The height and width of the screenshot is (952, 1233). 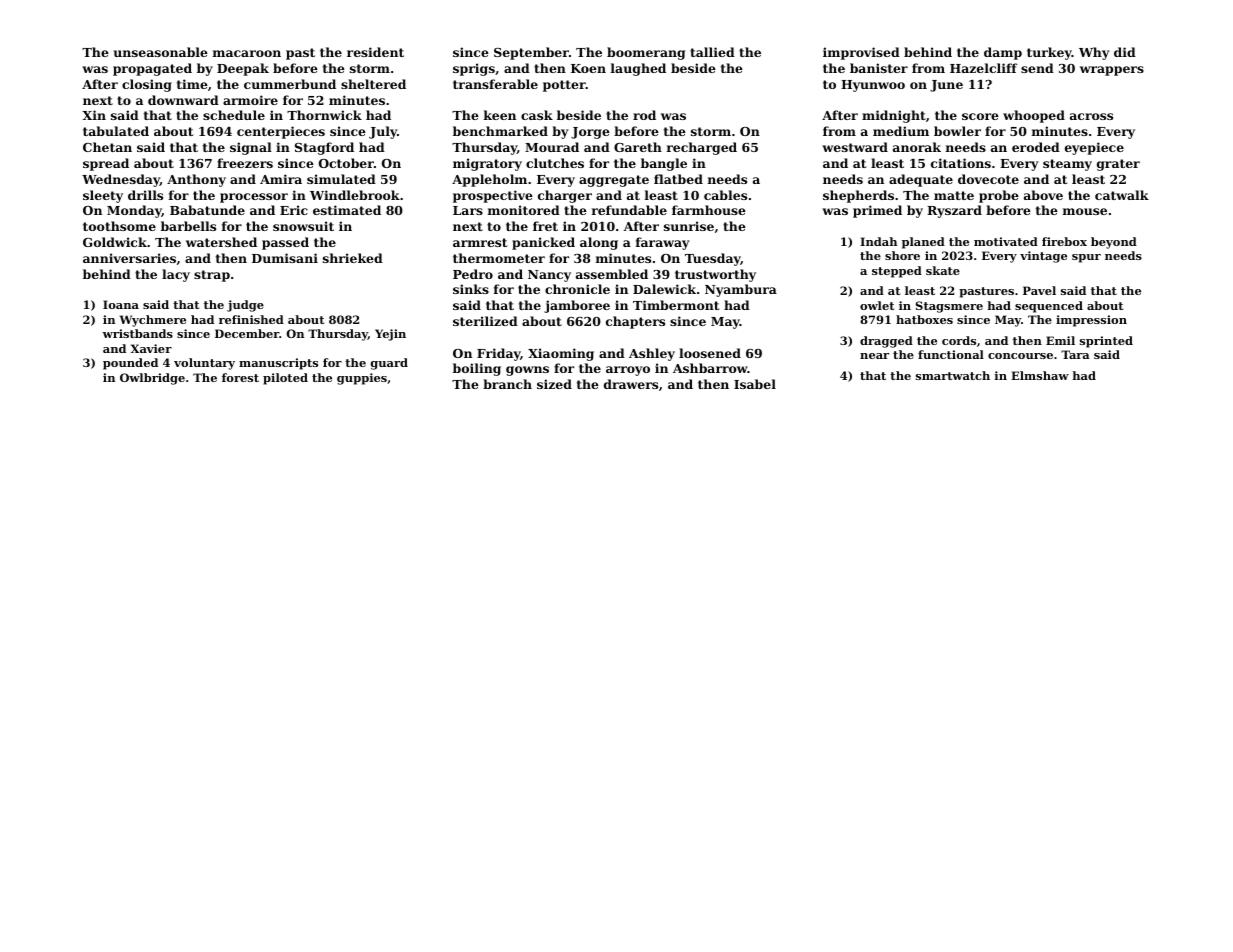 I want to click on Owlbridge, so click(x=152, y=379).
